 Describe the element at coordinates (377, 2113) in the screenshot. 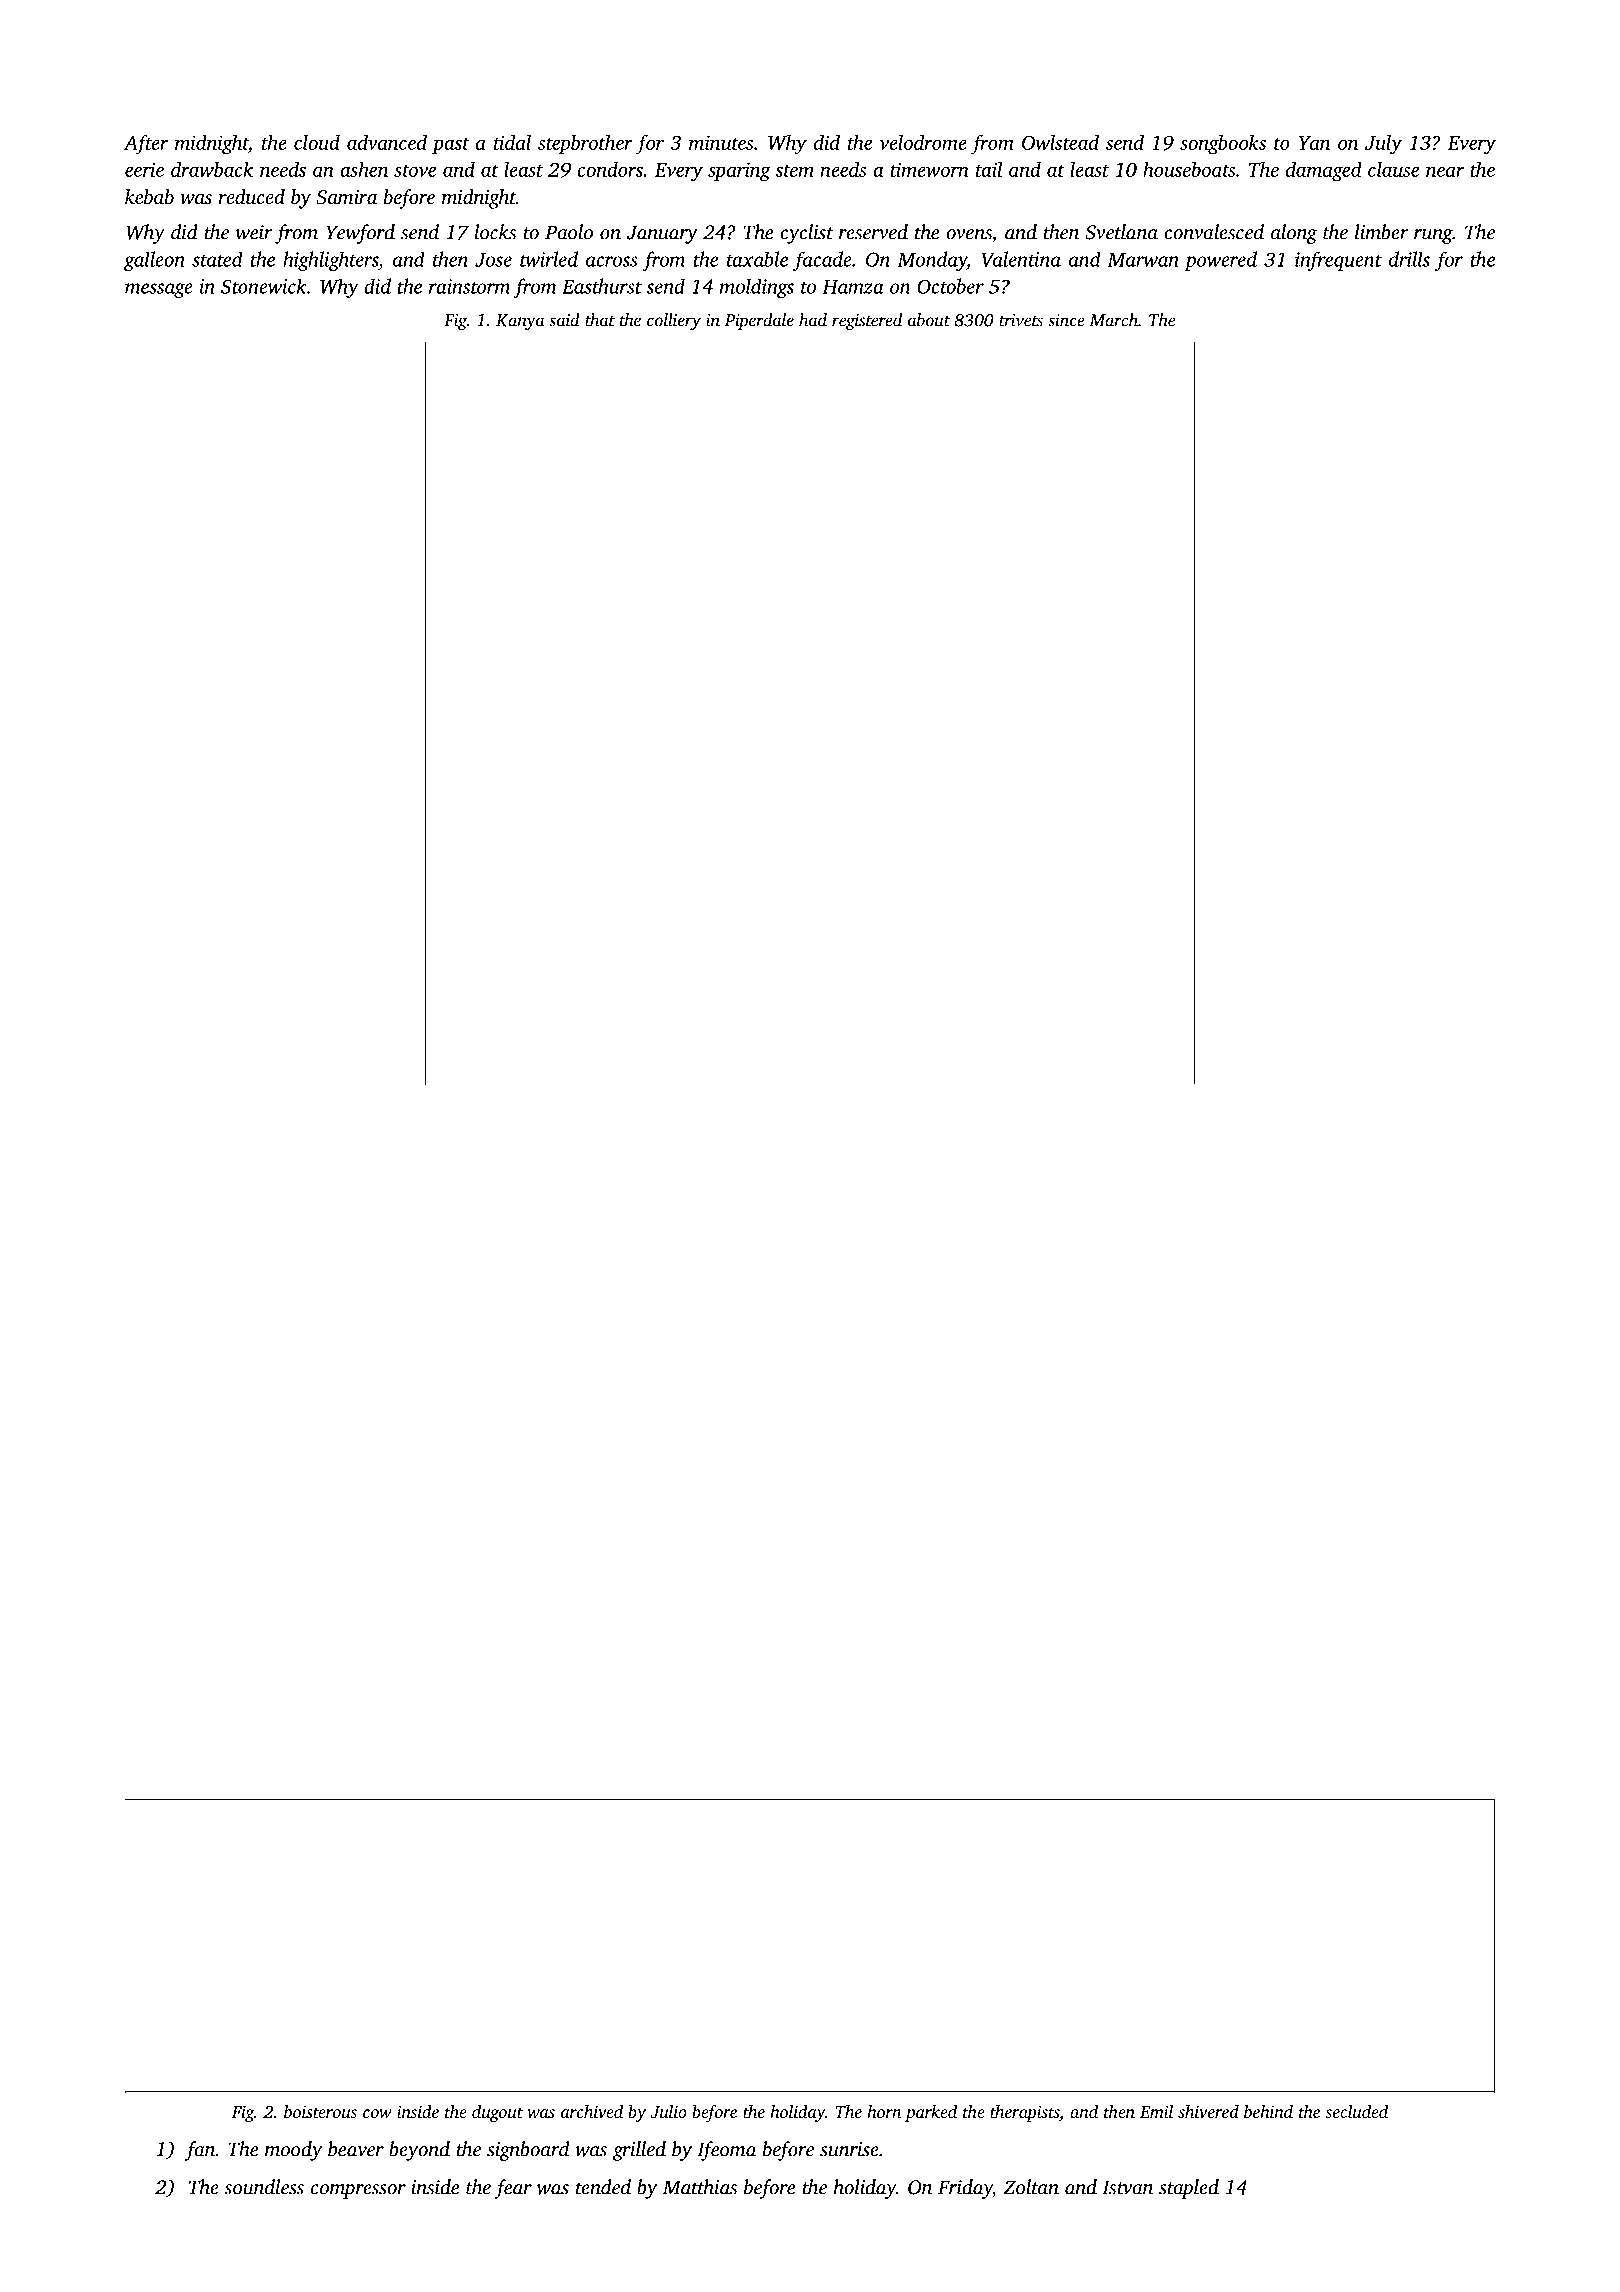

I see `cow` at that location.
